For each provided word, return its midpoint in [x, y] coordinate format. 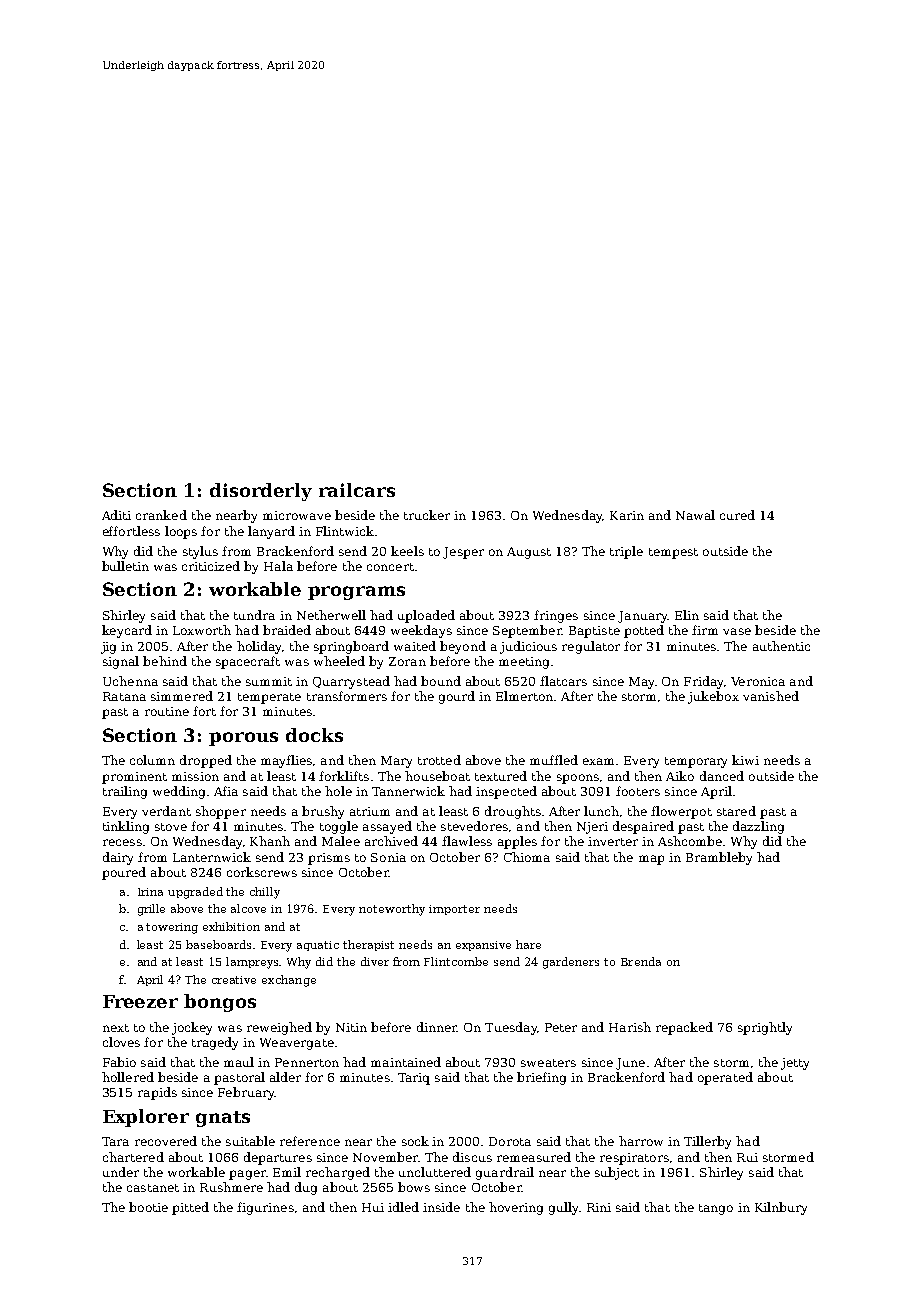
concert [390, 567]
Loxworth [202, 630]
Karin [627, 515]
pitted [190, 1208]
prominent [134, 778]
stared [736, 811]
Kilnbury [781, 1208]
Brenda [641, 961]
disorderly [261, 492]
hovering [516, 1208]
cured [737, 515]
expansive [483, 946]
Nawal [695, 515]
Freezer [140, 1001]
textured [501, 776]
